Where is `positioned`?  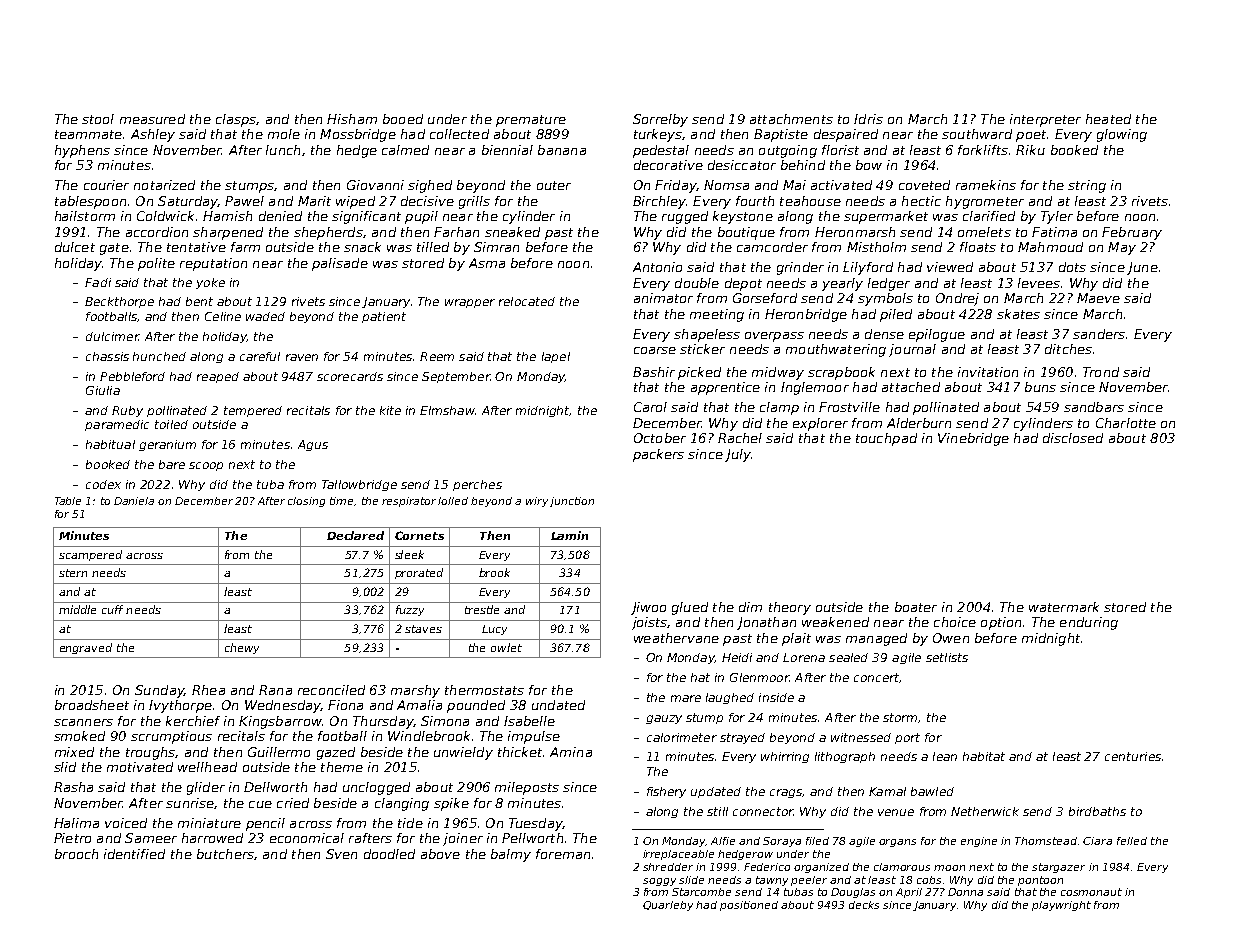 positioned is located at coordinates (749, 906).
